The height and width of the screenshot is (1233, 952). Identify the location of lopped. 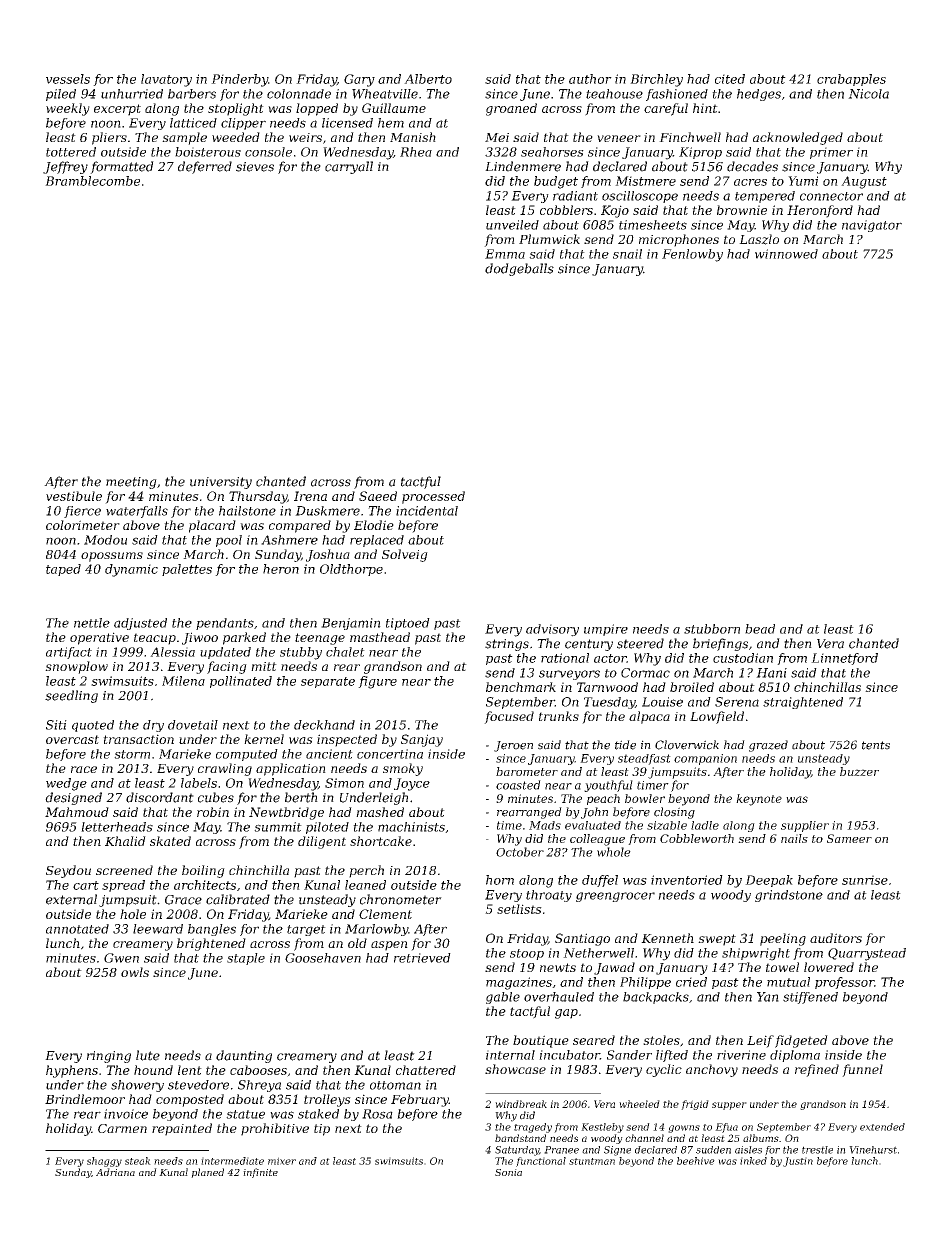
(317, 109).
